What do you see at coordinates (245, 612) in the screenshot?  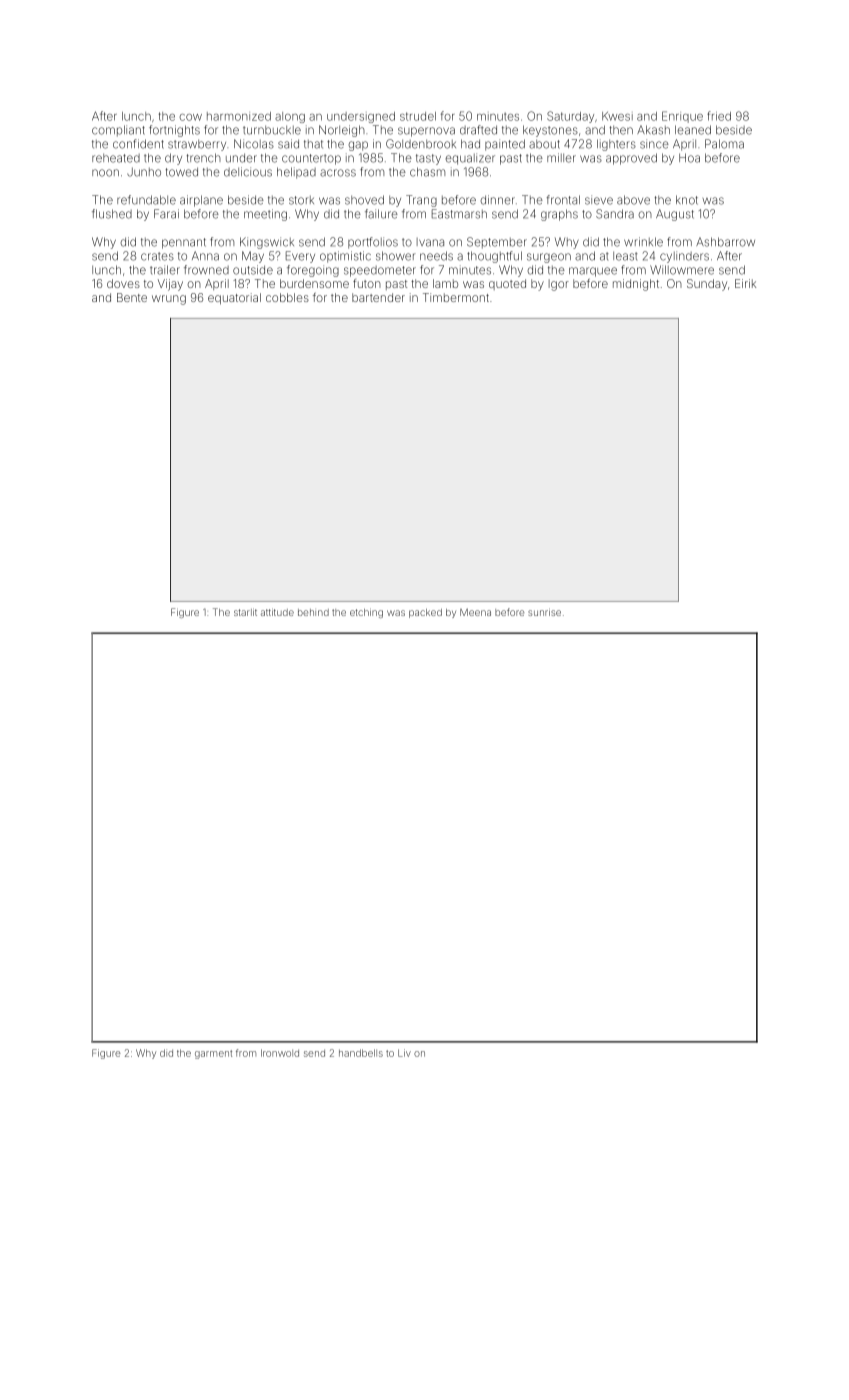 I see `starlit` at bounding box center [245, 612].
